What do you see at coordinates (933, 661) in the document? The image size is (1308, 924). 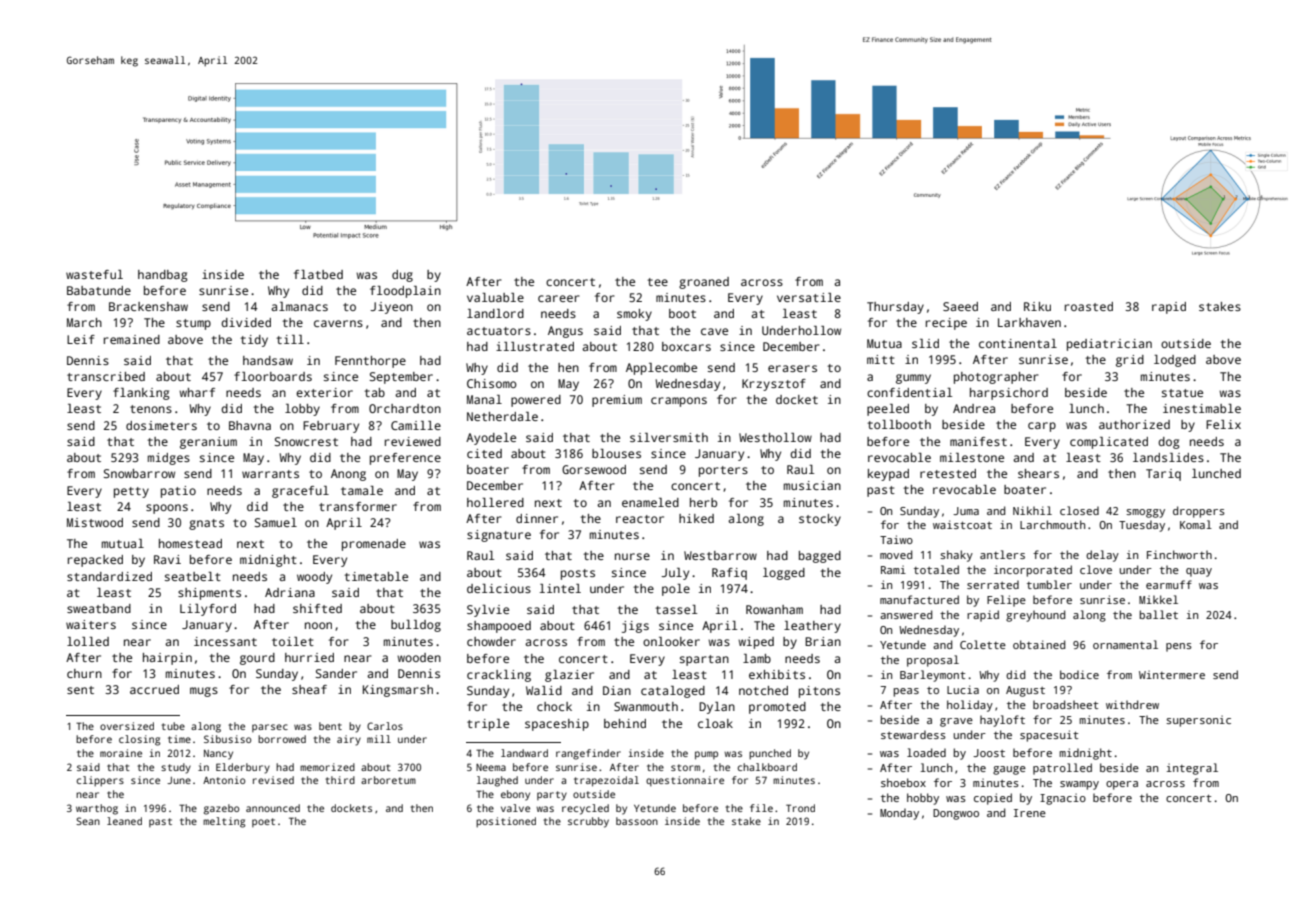 I see `proposal` at bounding box center [933, 661].
